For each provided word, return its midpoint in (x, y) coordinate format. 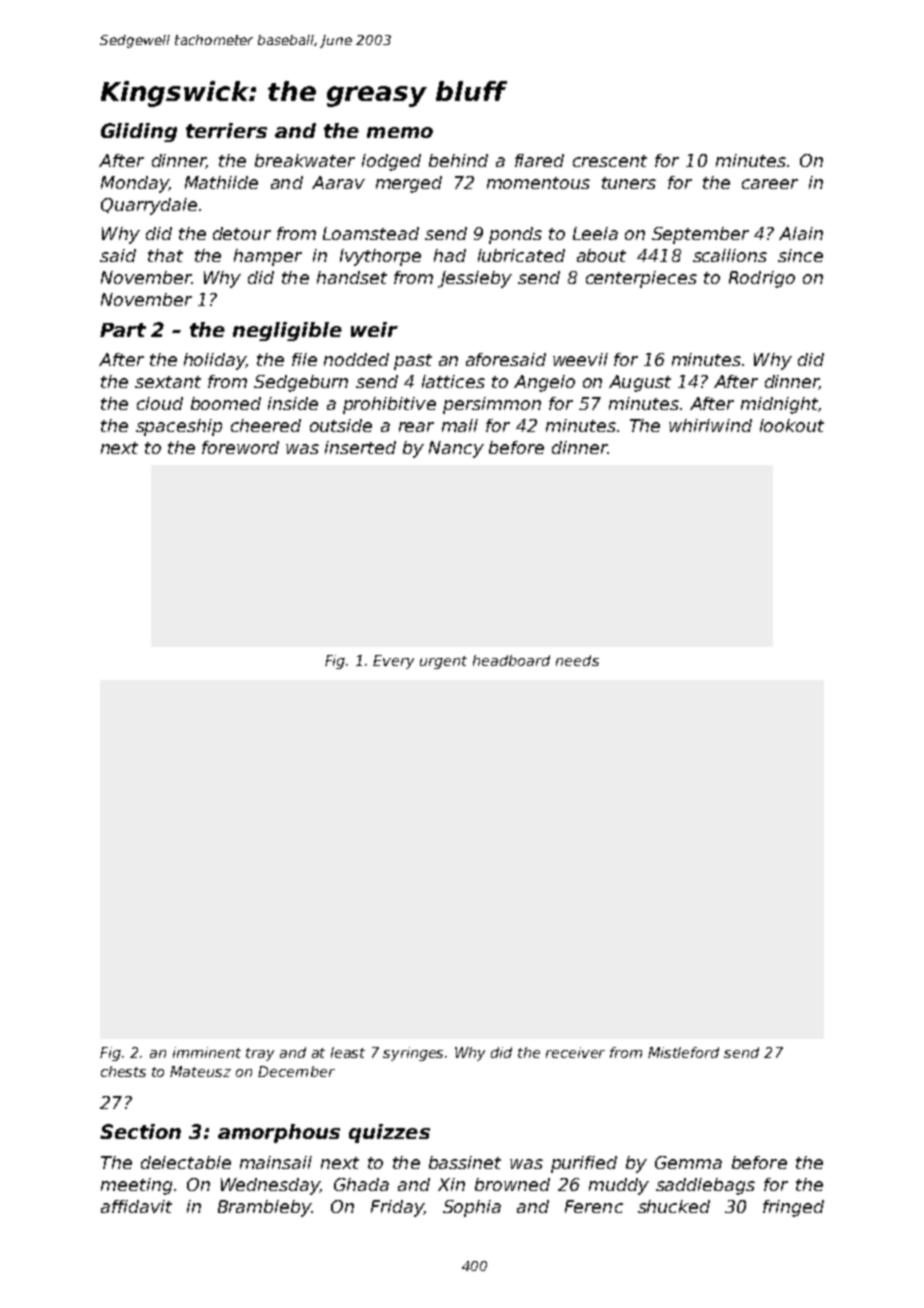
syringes (413, 1054)
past (413, 362)
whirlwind (710, 425)
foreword (240, 447)
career (770, 184)
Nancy (456, 449)
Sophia (472, 1208)
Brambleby (265, 1208)
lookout (792, 425)
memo (400, 132)
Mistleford (683, 1052)
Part (123, 330)
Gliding (139, 132)
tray (260, 1054)
